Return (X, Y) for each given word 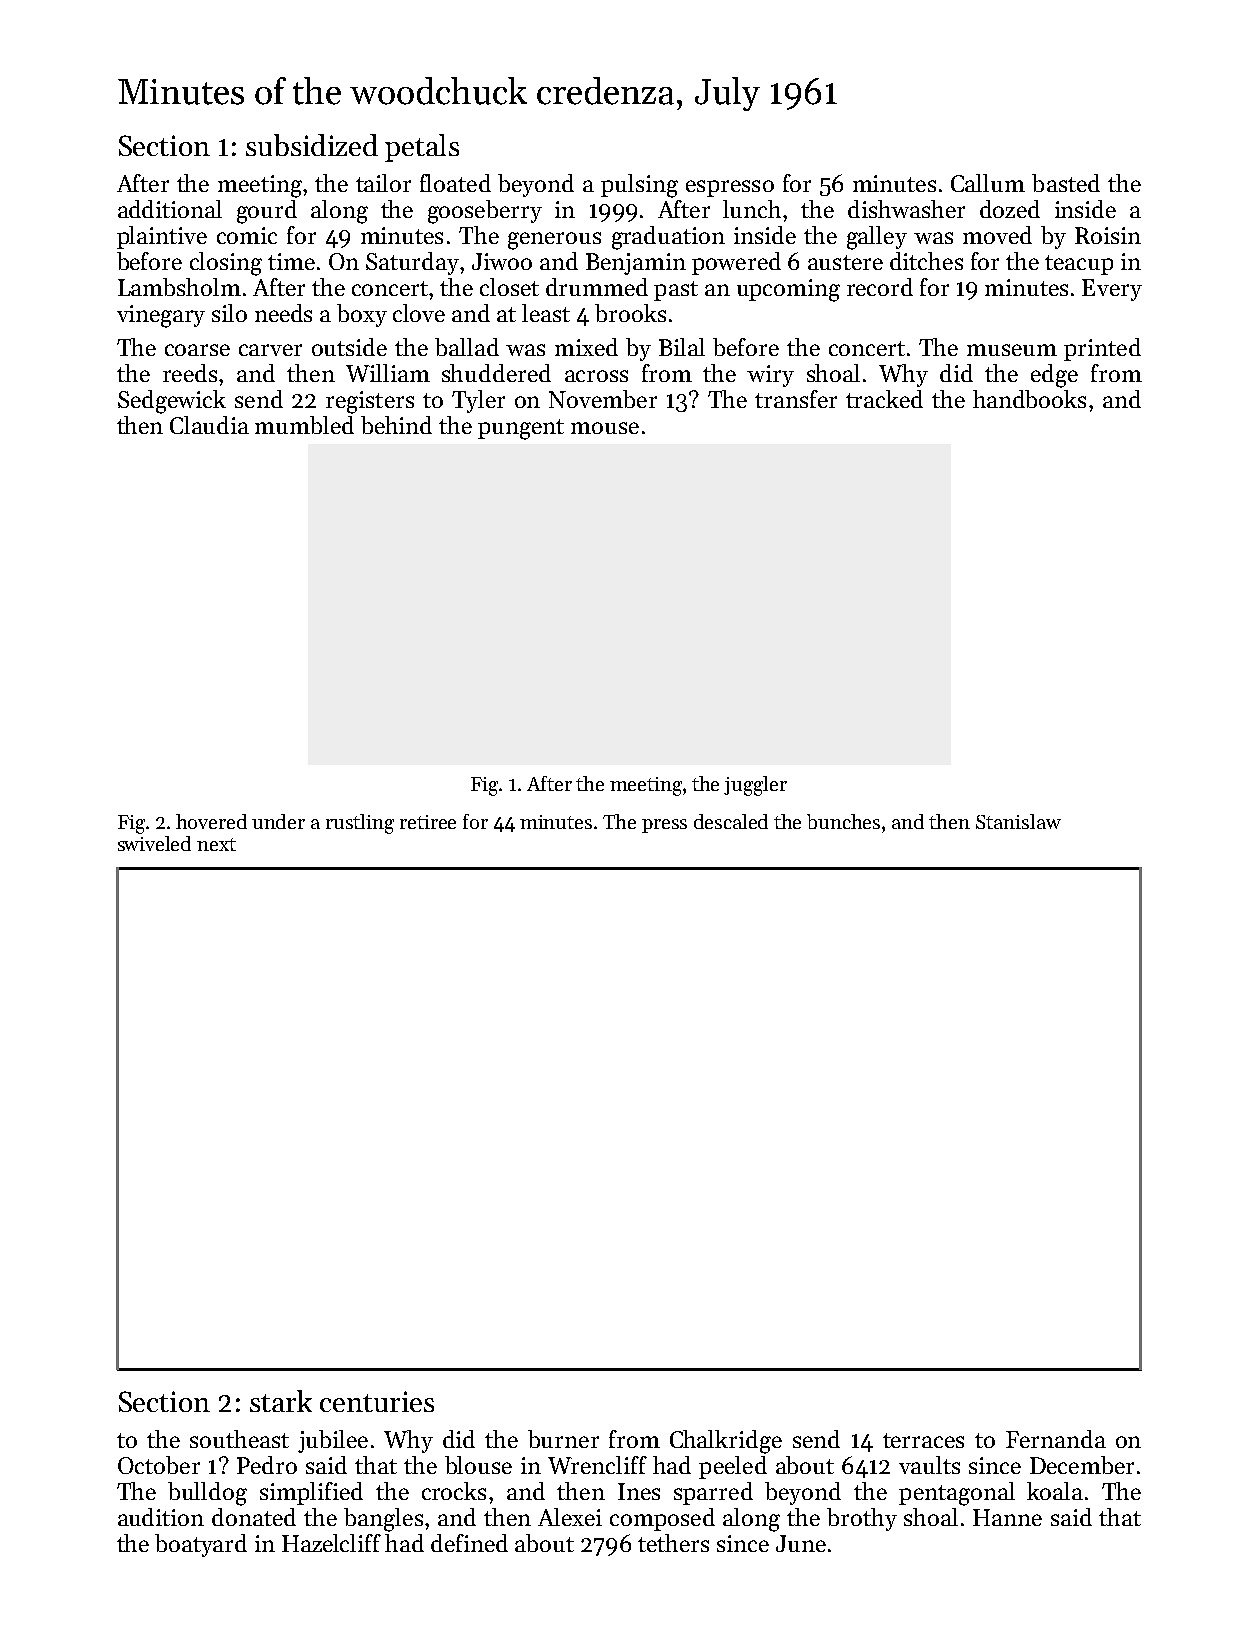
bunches (843, 821)
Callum (988, 183)
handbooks (1029, 399)
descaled (731, 821)
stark (281, 1401)
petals (422, 148)
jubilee (333, 1441)
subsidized (312, 145)
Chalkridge (726, 1442)
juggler (755, 786)
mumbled (304, 425)
